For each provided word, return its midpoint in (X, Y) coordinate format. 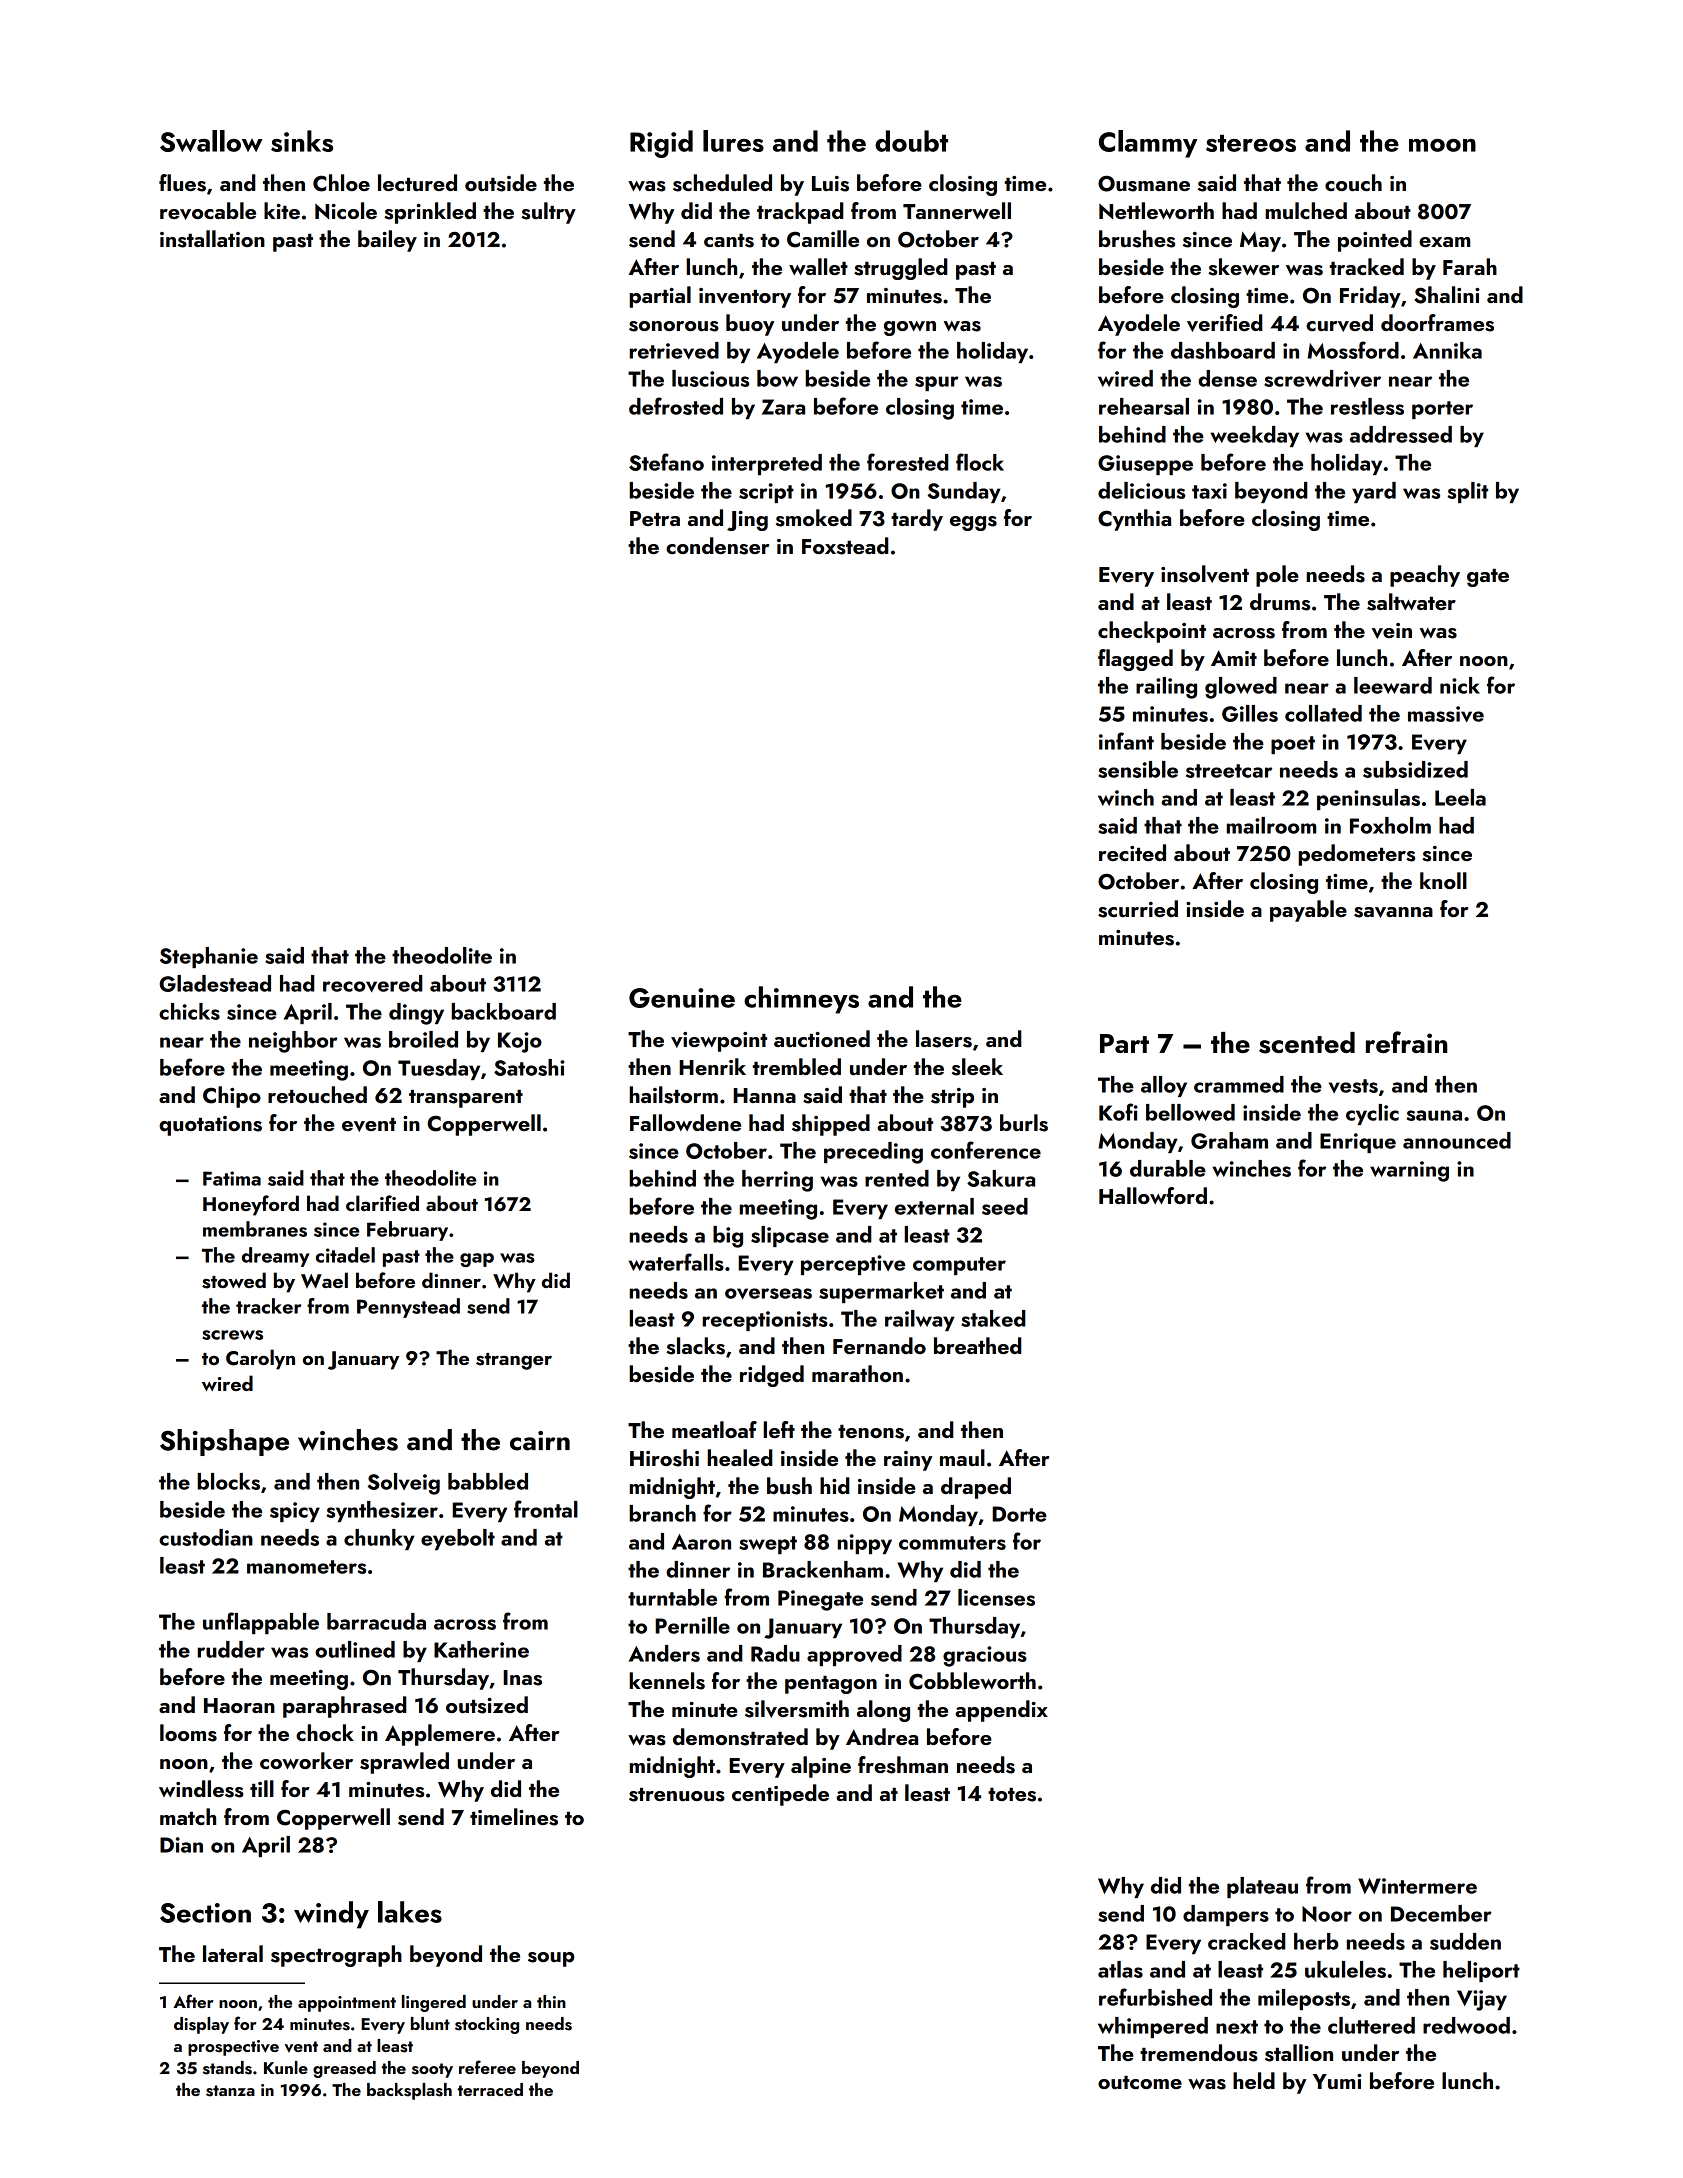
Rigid (661, 144)
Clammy (1148, 144)
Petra (655, 518)
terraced (490, 2089)
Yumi (1337, 2081)
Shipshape (224, 1442)
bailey (387, 241)
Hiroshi (664, 1458)
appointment (347, 2004)
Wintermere (1417, 1886)
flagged (1135, 660)
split (1468, 492)
